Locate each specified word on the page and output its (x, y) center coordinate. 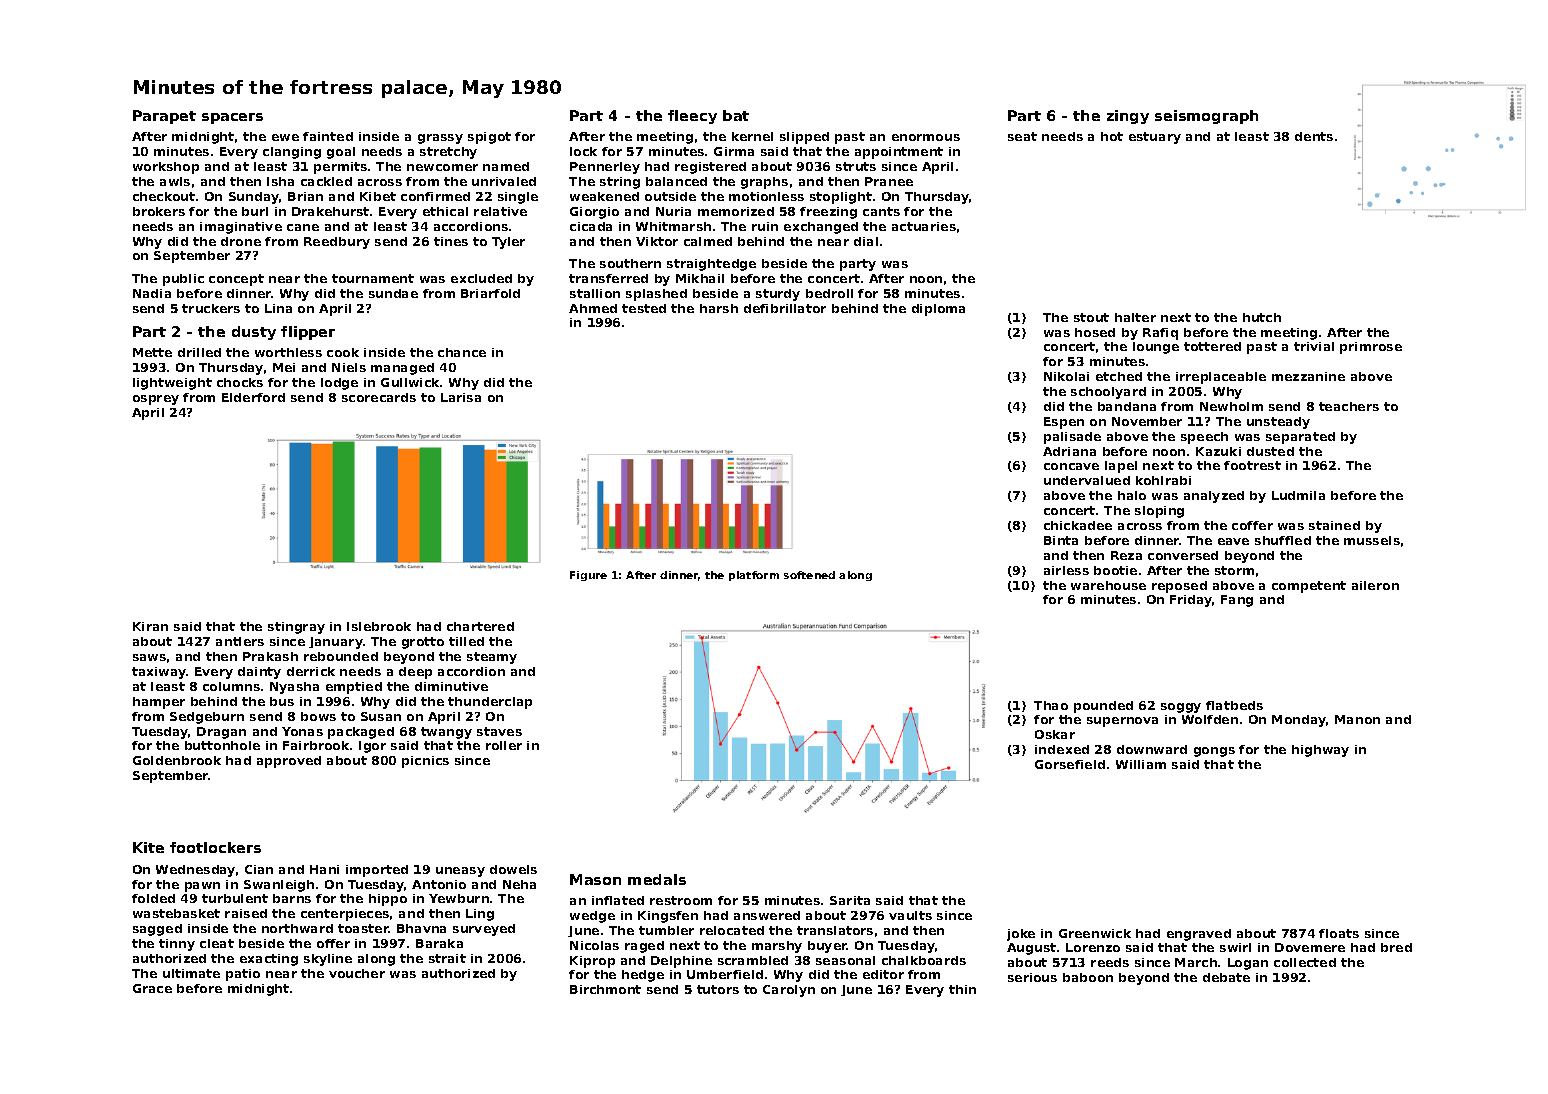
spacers (232, 118)
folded (153, 898)
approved (289, 762)
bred (1396, 947)
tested (644, 308)
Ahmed (593, 308)
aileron (1375, 585)
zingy (1128, 117)
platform (754, 576)
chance (462, 352)
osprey (156, 400)
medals (657, 879)
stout (1091, 317)
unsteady (1278, 423)
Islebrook (379, 626)
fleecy (692, 117)
